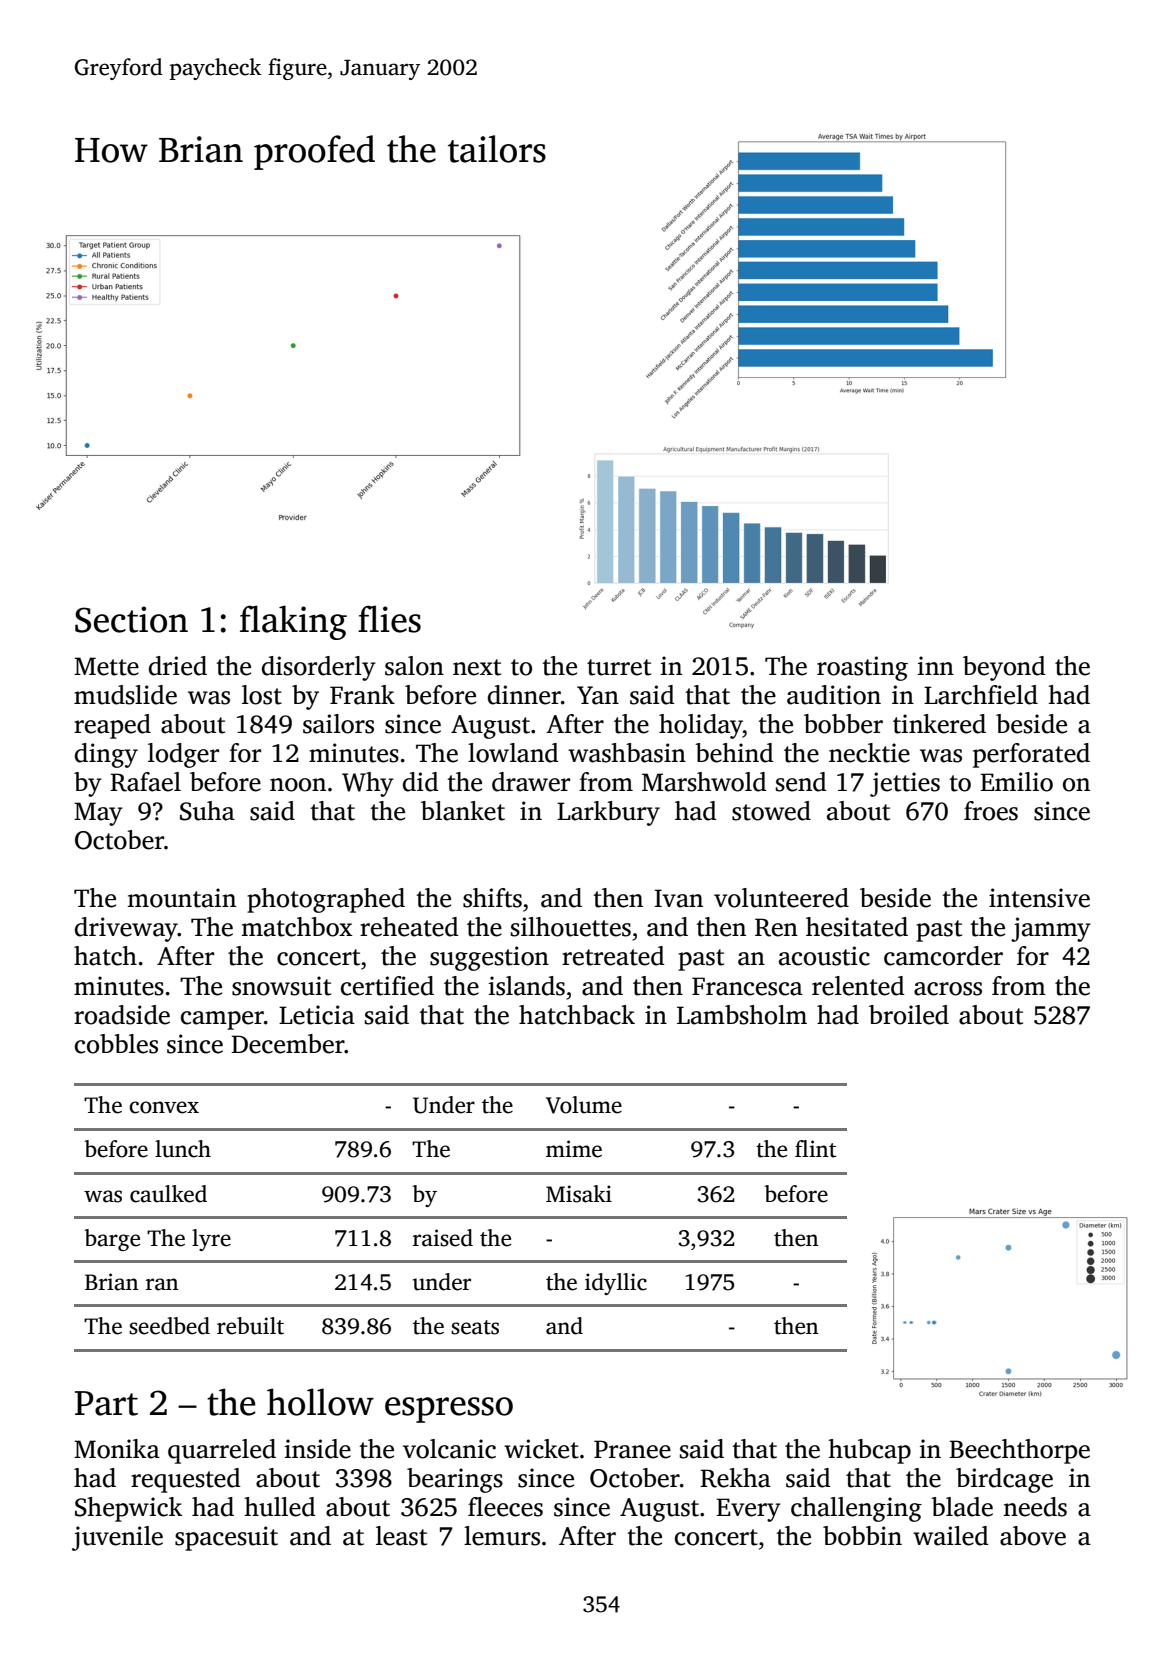 The width and height of the page is (1165, 1654). Describe the element at coordinates (489, 958) in the page. I see `suggestion` at that location.
